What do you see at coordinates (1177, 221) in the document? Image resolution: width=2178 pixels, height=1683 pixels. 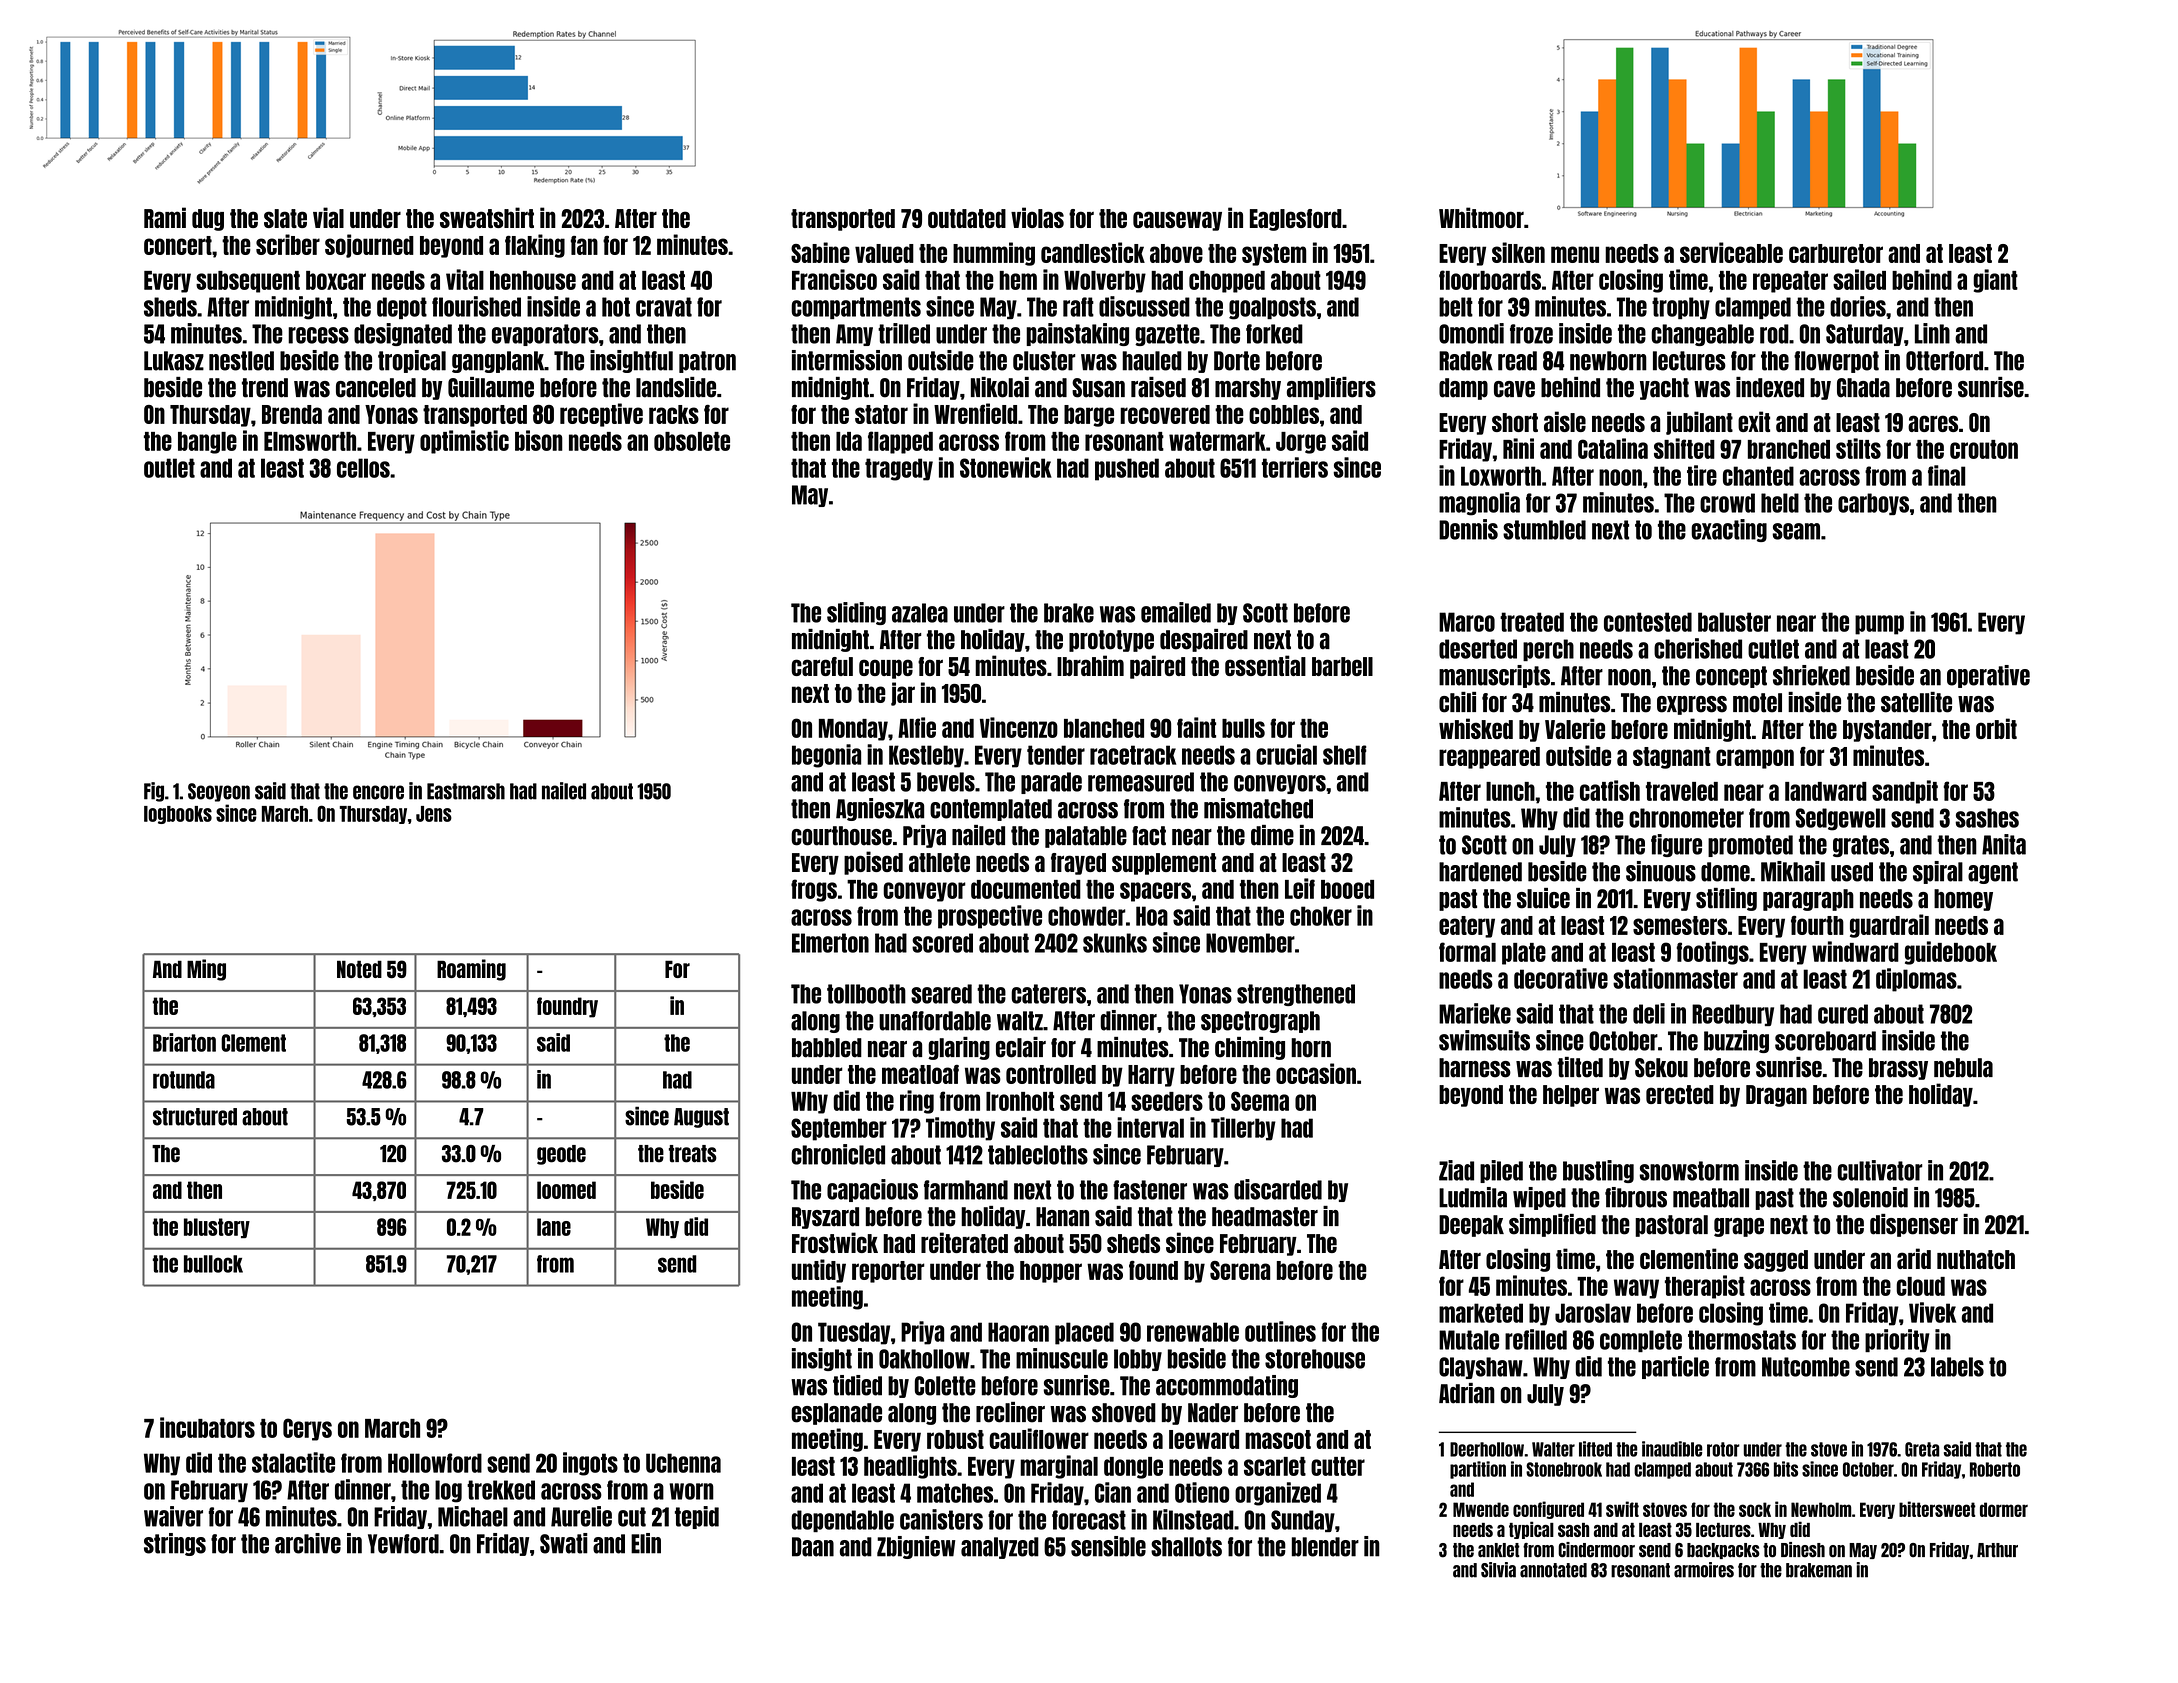 I see `causeway` at bounding box center [1177, 221].
